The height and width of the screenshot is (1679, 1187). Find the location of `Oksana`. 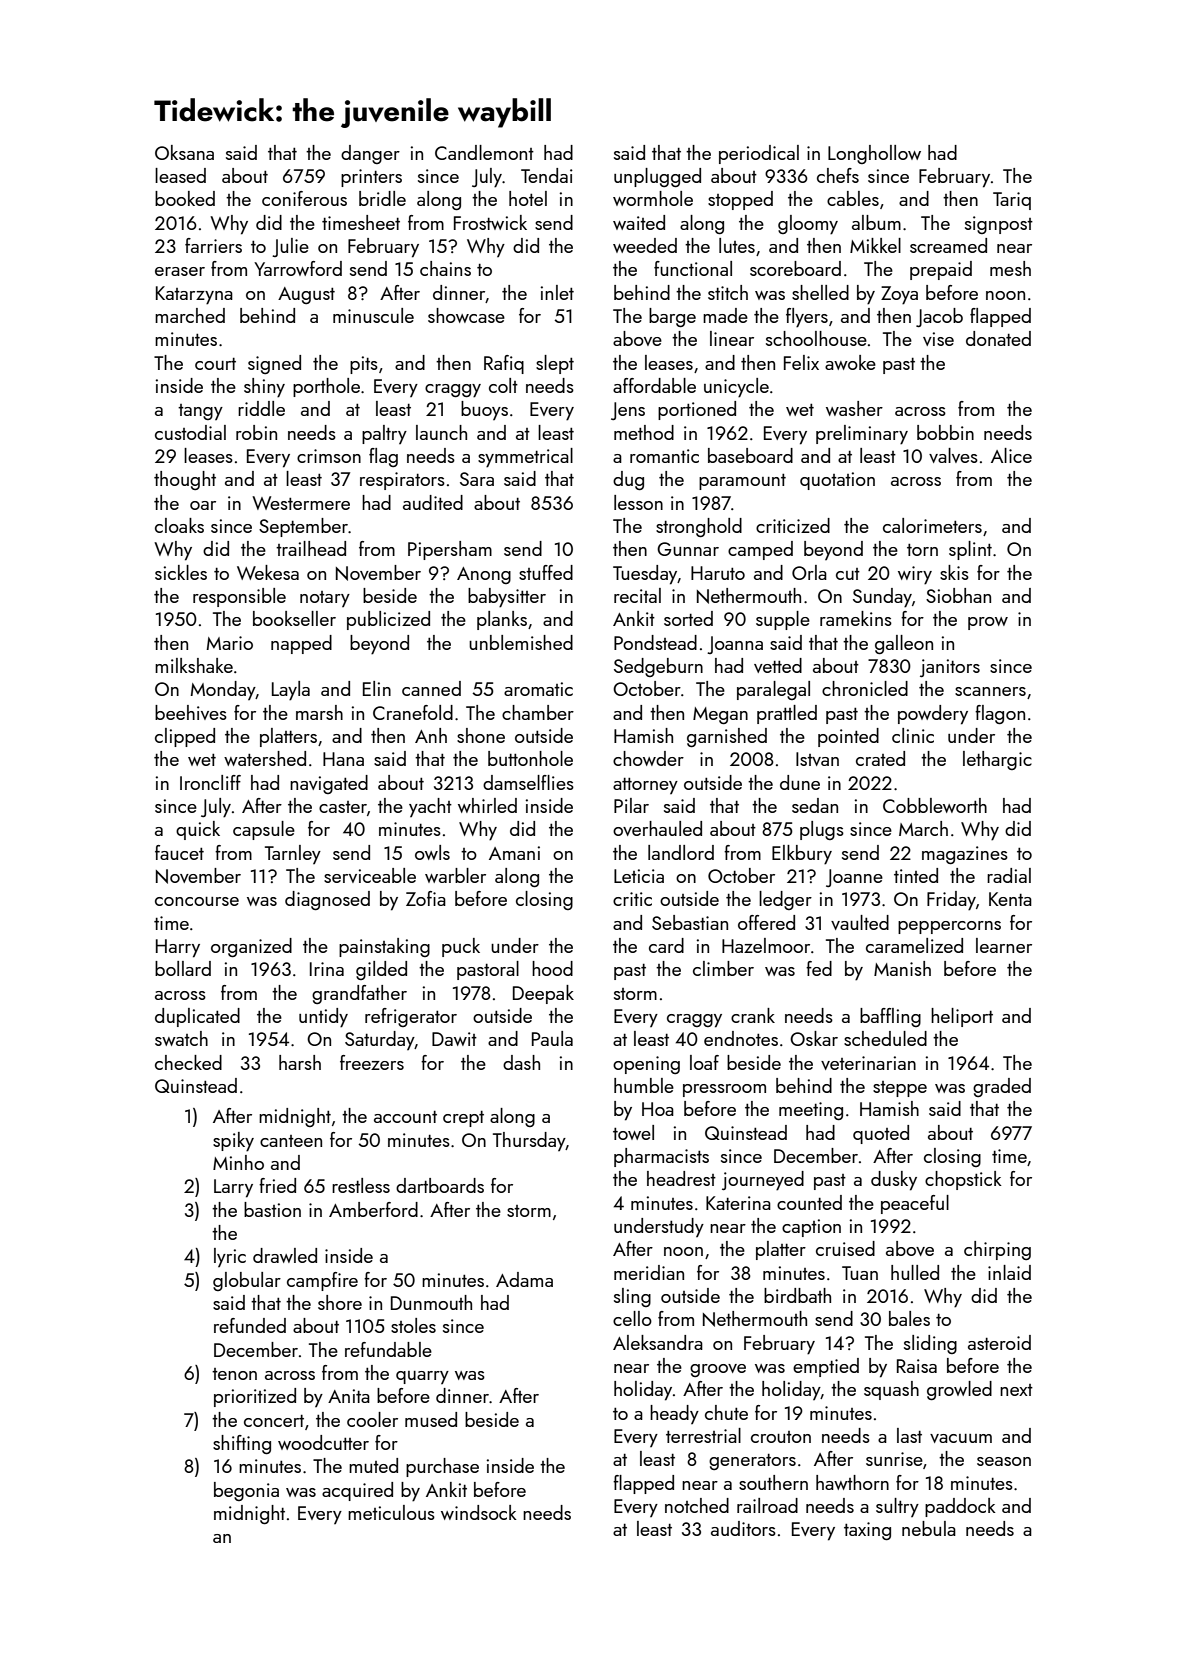

Oksana is located at coordinates (184, 152).
